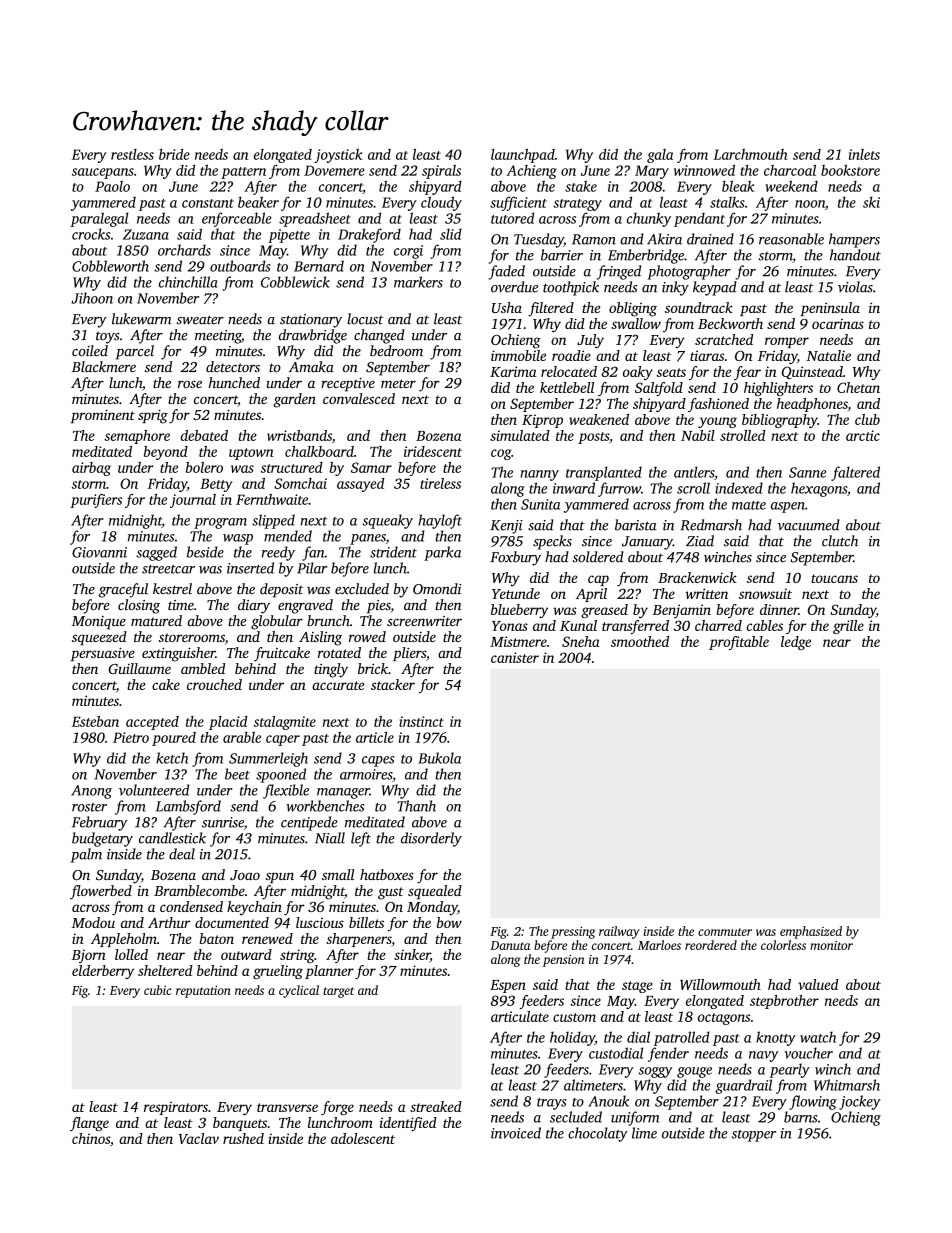 This screenshot has width=952, height=1233. Describe the element at coordinates (299, 435) in the screenshot. I see `wristbands` at that location.
